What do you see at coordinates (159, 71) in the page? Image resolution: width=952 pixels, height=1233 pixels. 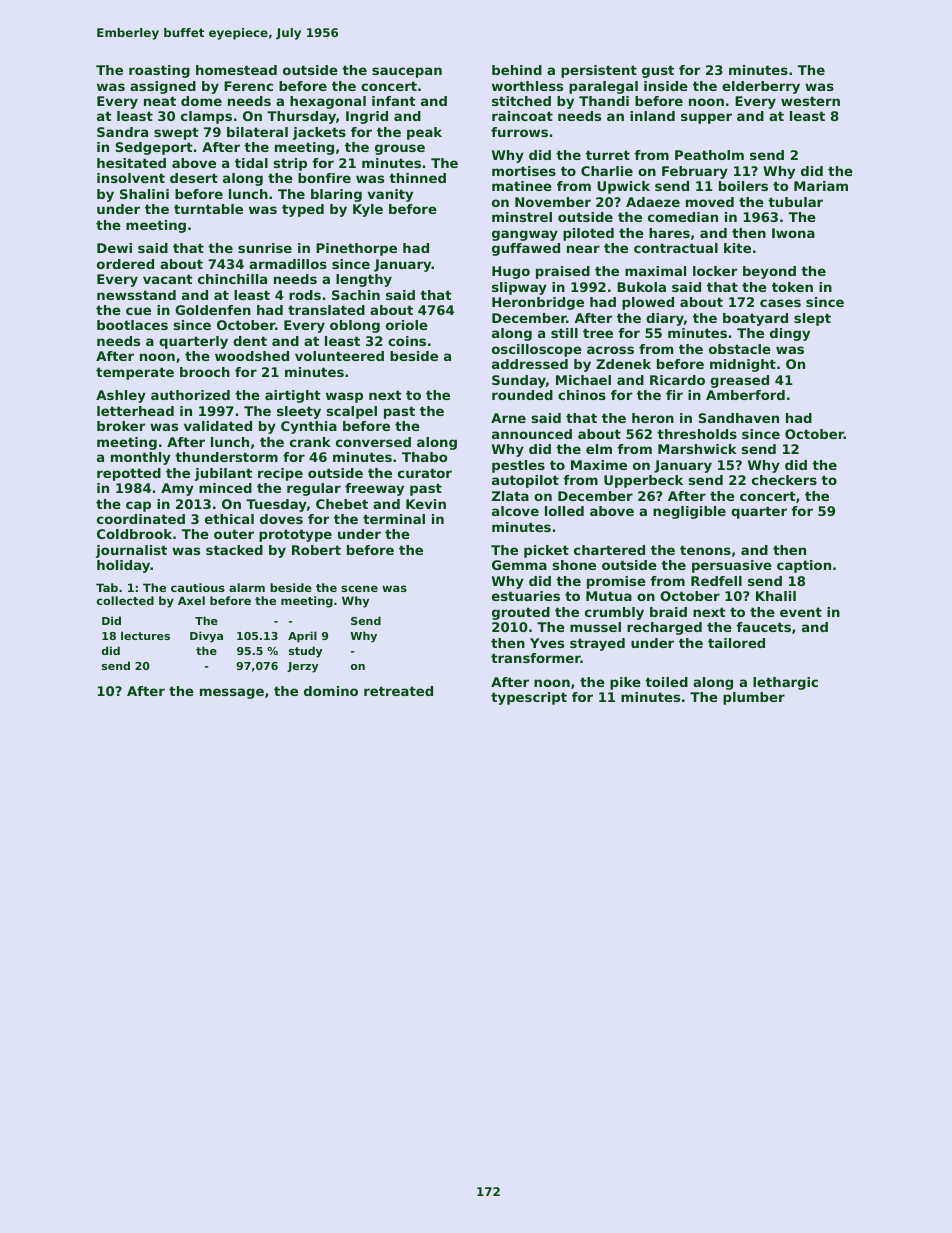 I see `roasting` at bounding box center [159, 71].
